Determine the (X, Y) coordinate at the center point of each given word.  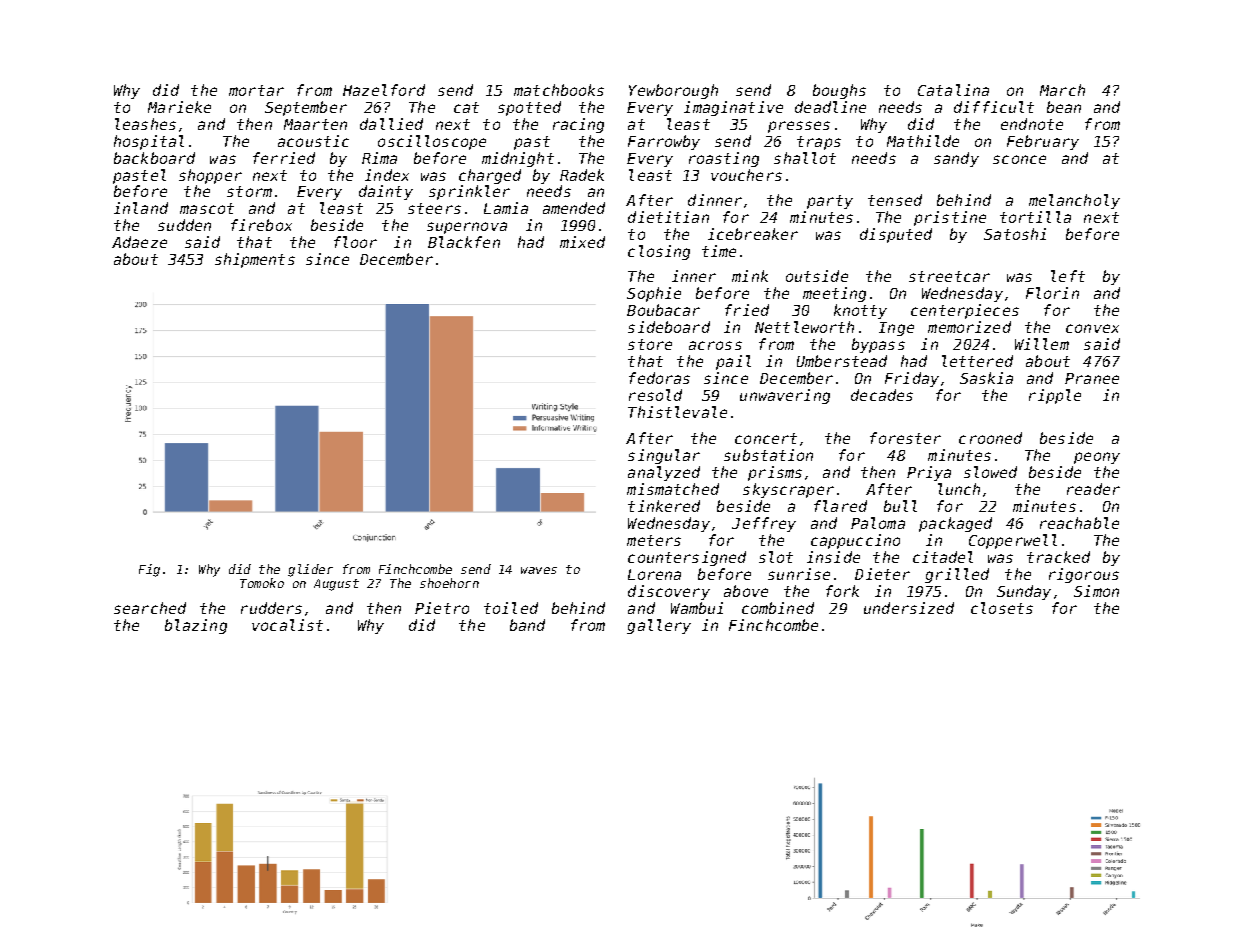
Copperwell (1013, 541)
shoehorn (449, 583)
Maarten (315, 124)
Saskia (986, 378)
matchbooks (559, 90)
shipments (255, 260)
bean (1064, 107)
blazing (196, 626)
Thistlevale (677, 412)
